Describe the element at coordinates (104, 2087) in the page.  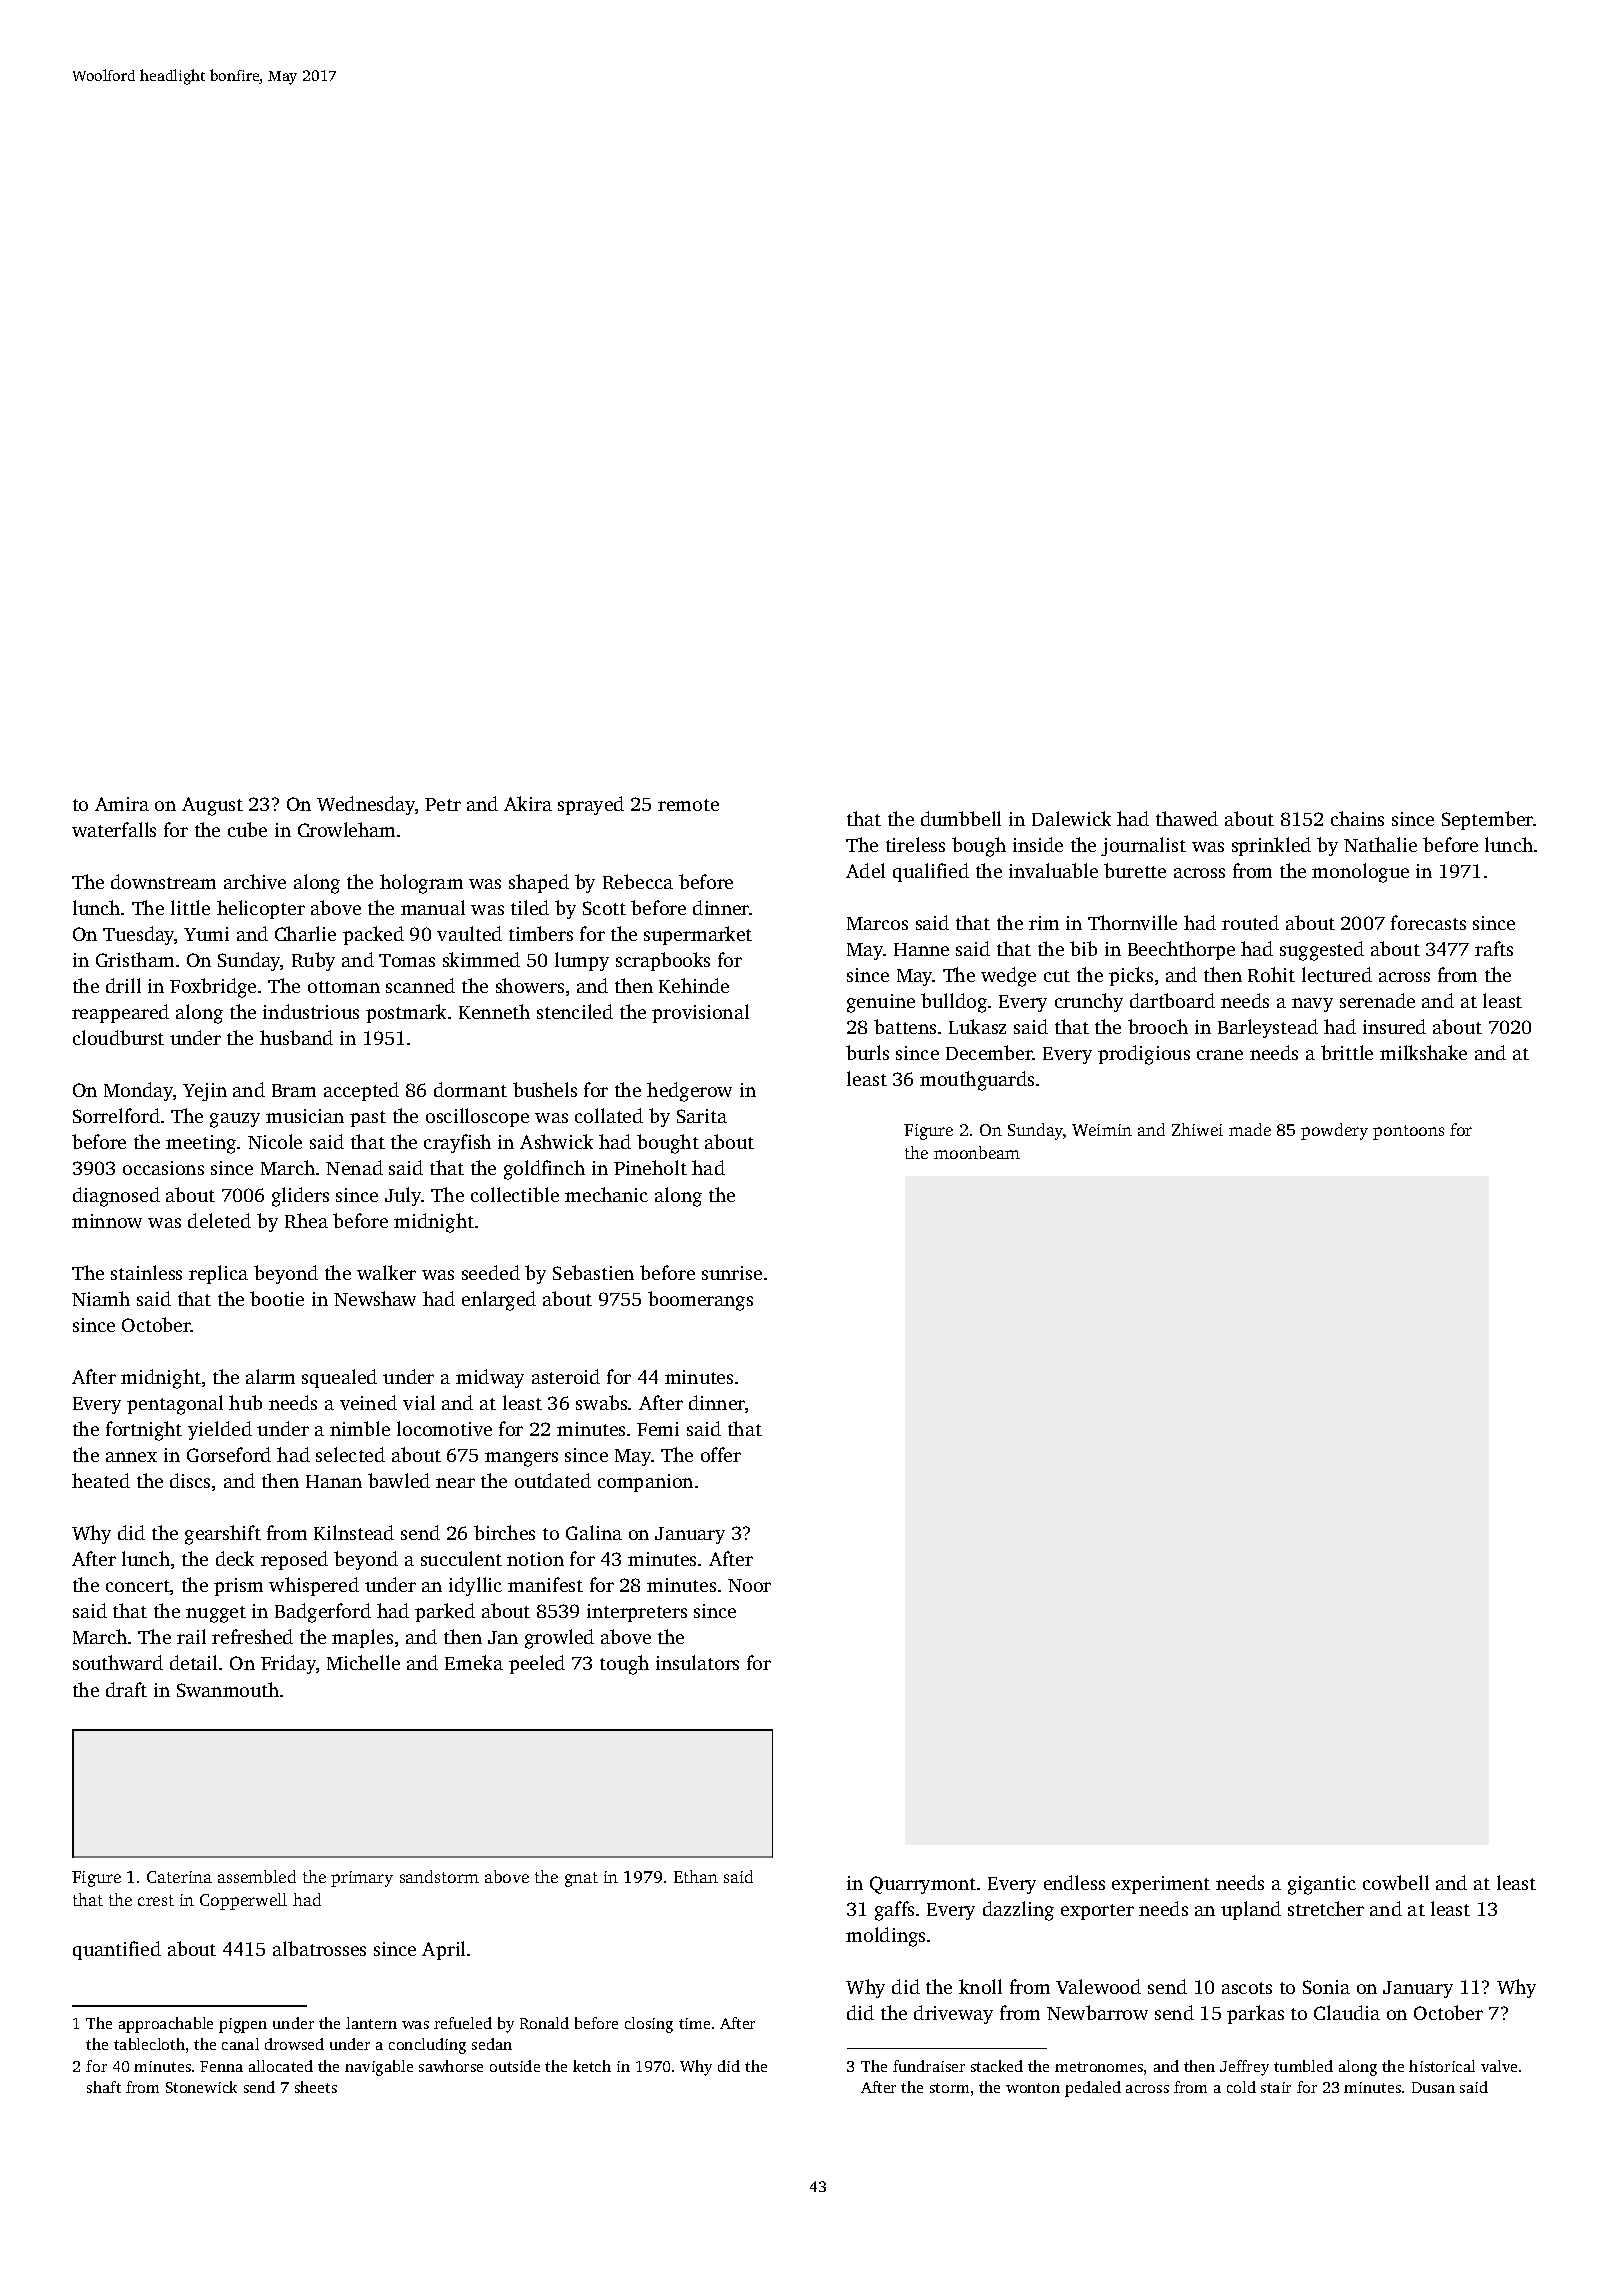
I see `shaft` at that location.
